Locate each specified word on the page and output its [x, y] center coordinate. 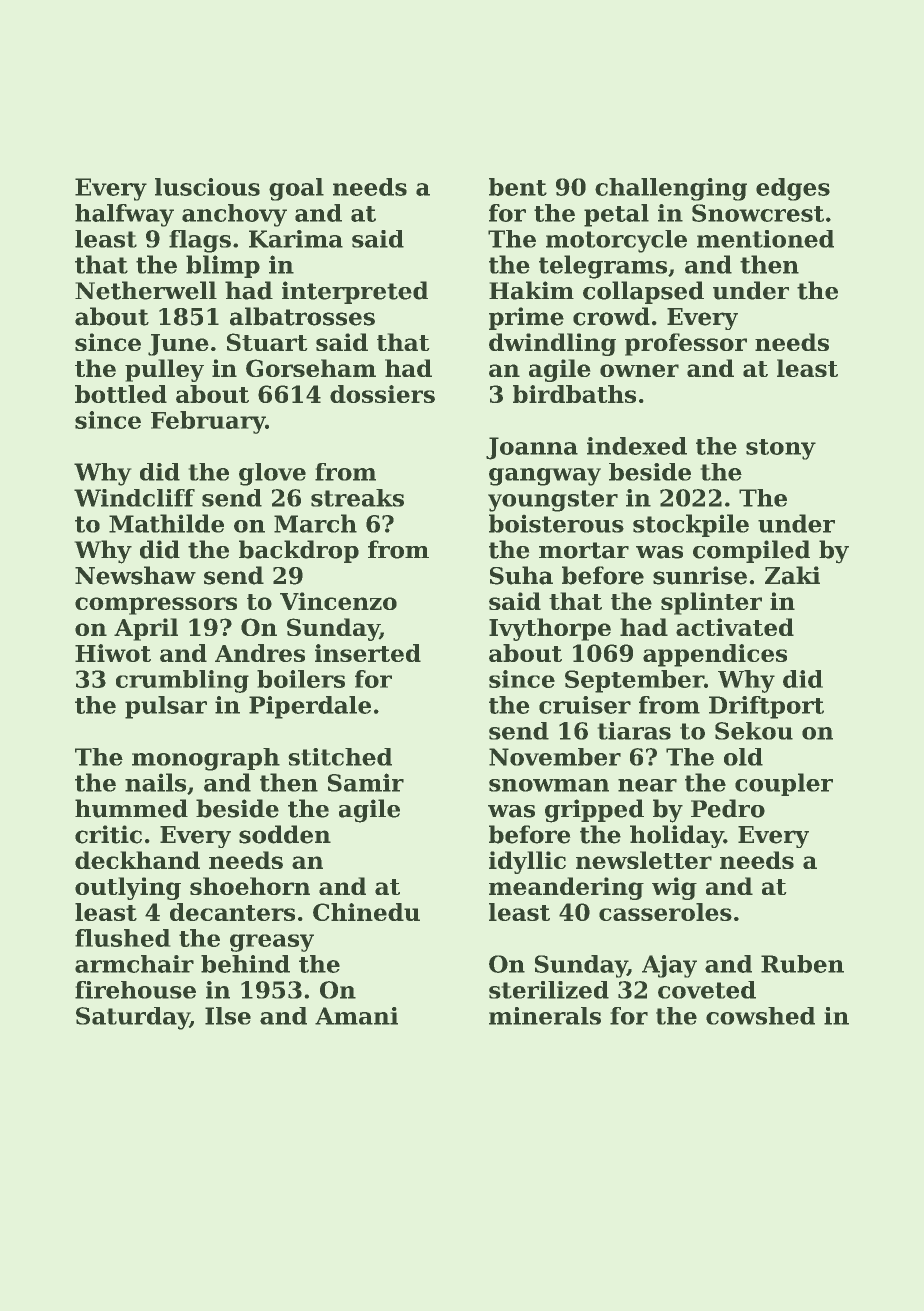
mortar [584, 550]
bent [518, 187]
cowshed [760, 1016]
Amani [356, 1016]
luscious [207, 187]
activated [735, 627]
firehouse [135, 990]
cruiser [585, 705]
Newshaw [135, 575]
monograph [206, 759]
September [634, 681]
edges [793, 189]
